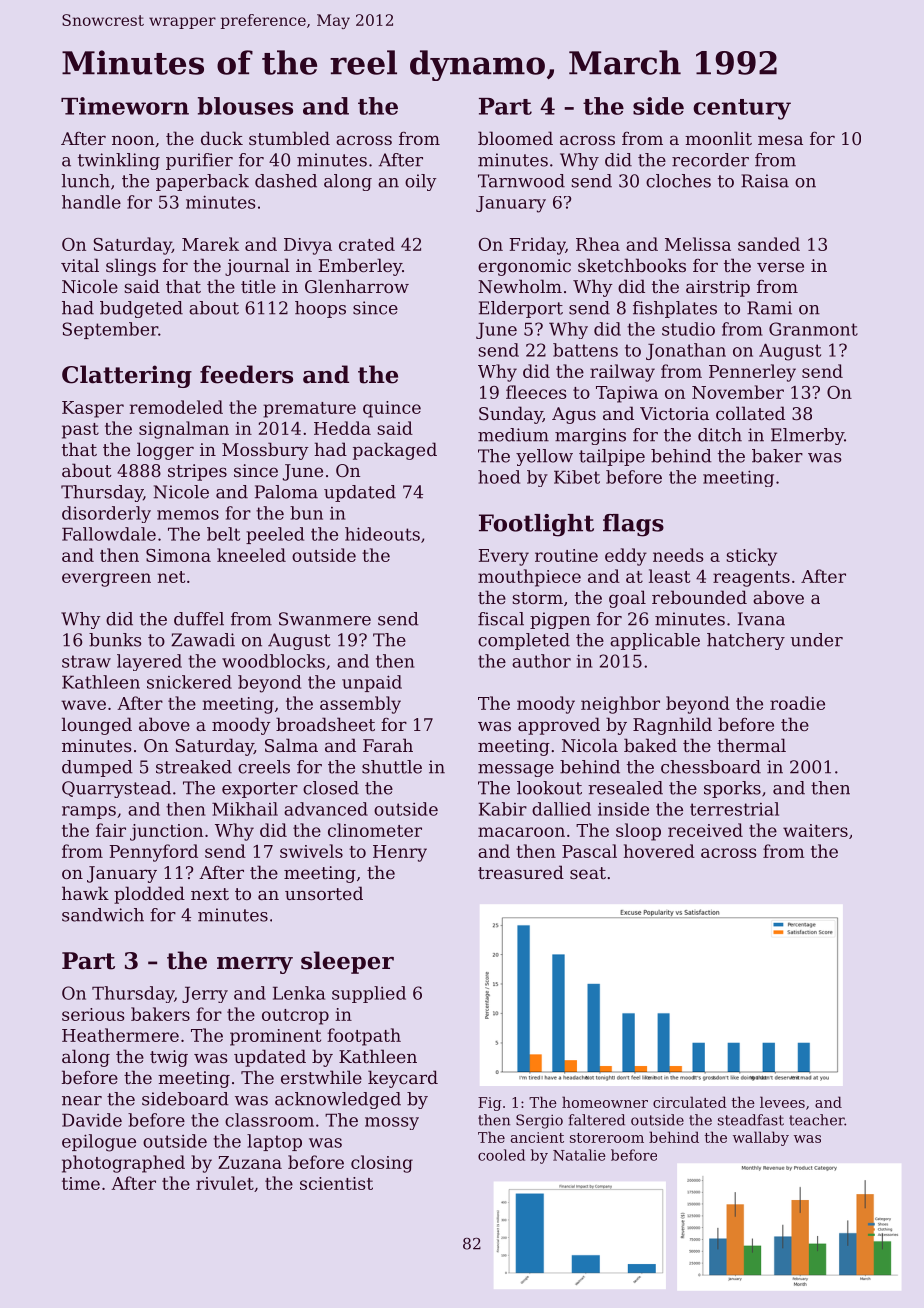 The height and width of the screenshot is (1308, 924). What do you see at coordinates (566, 555) in the screenshot?
I see `routine` at bounding box center [566, 555].
